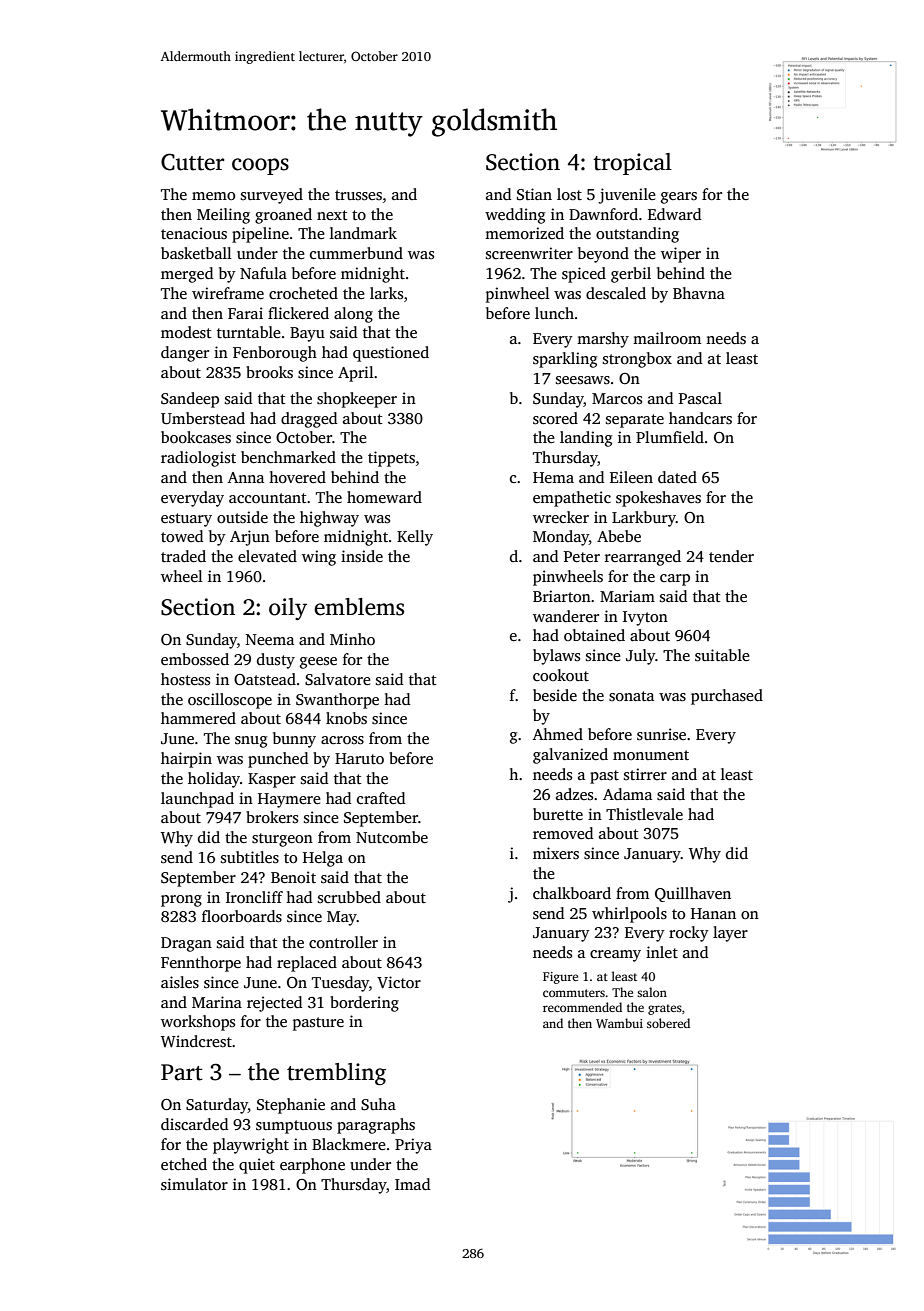 Image resolution: width=924 pixels, height=1311 pixels. I want to click on coops, so click(260, 166).
